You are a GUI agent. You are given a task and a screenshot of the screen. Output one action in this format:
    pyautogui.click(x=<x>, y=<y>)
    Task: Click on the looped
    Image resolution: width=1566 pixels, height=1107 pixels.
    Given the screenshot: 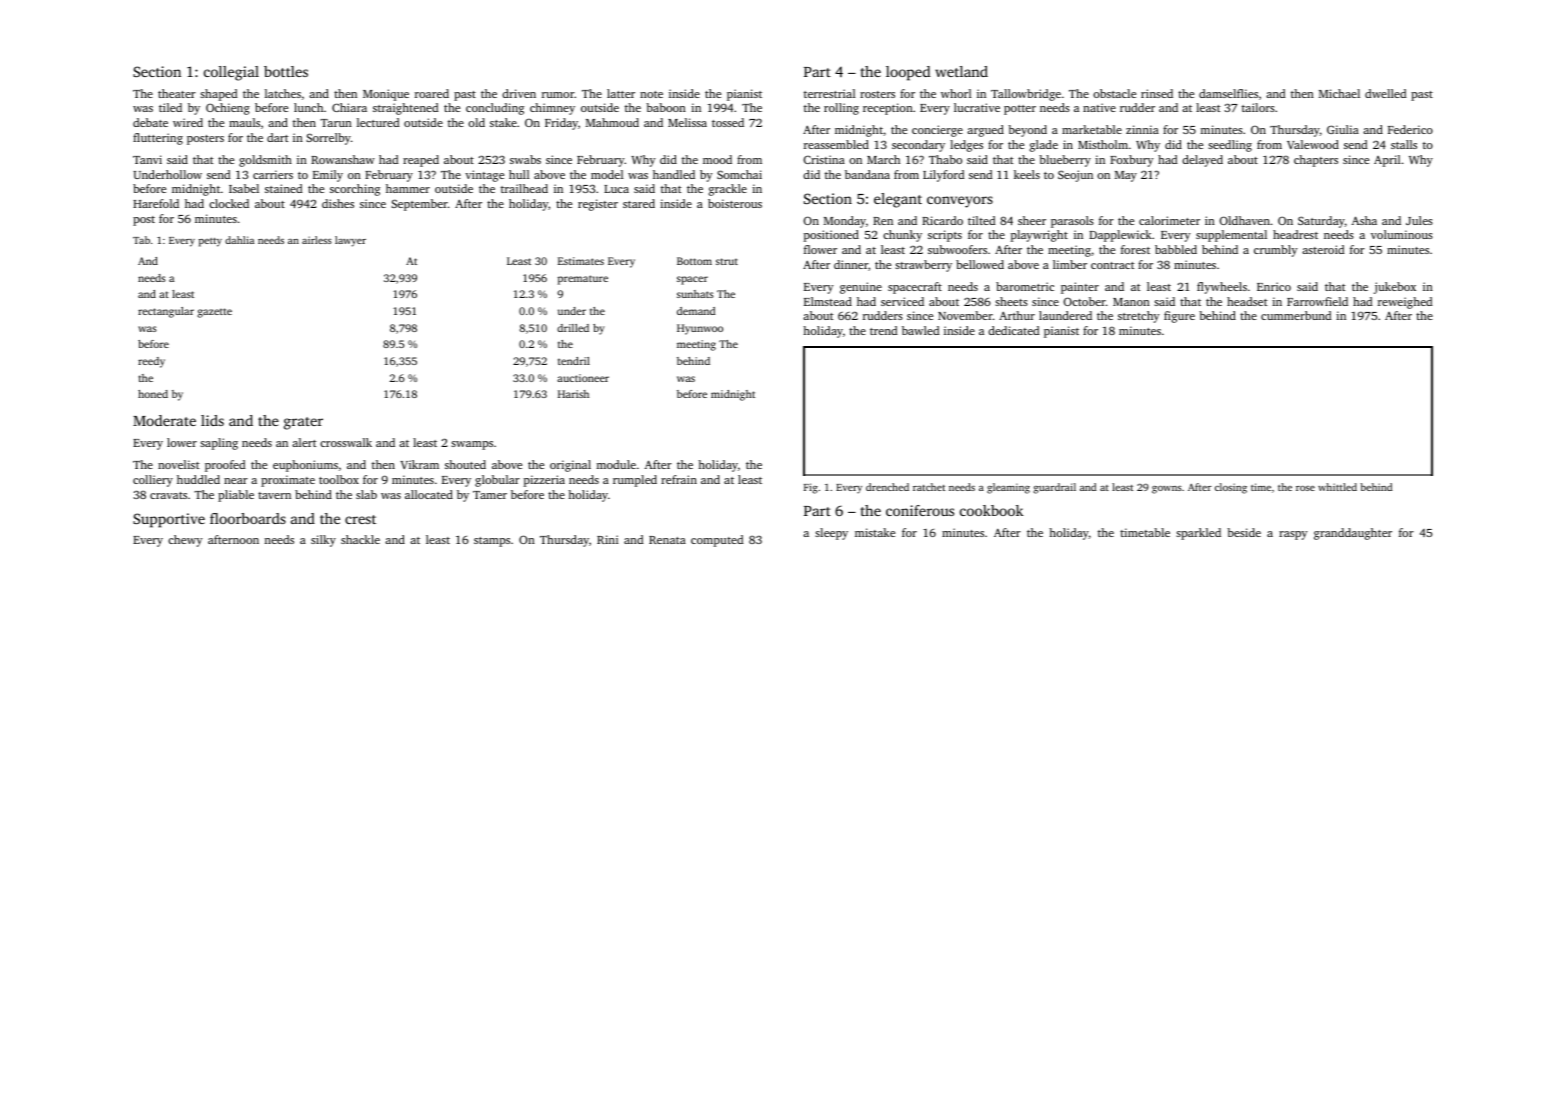 What is the action you would take?
    pyautogui.click(x=908, y=73)
